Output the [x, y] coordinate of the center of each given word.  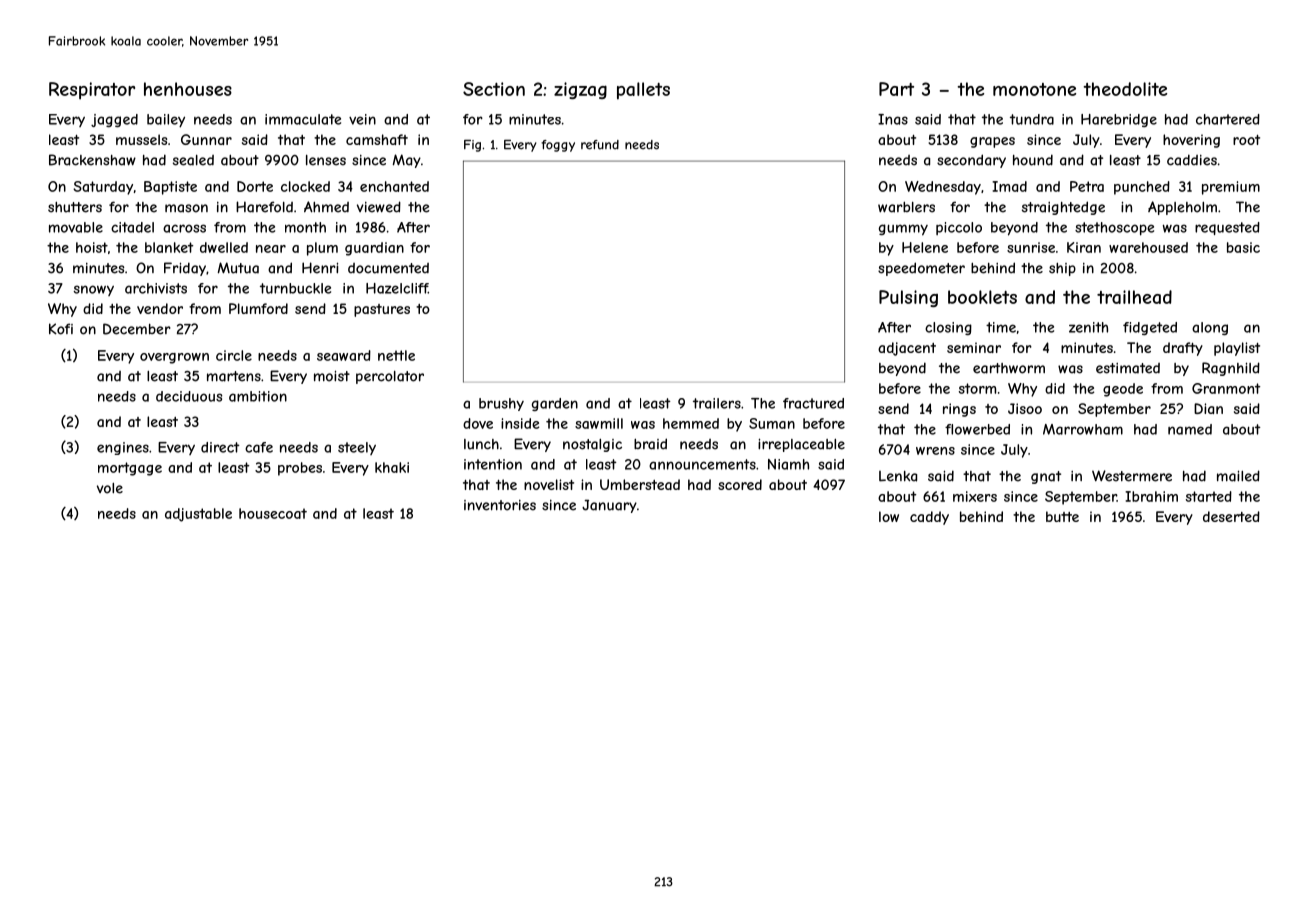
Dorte [255, 186]
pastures [382, 310]
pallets [643, 91]
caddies [1192, 160]
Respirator [92, 91]
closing [948, 328]
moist [332, 376]
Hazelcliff [397, 288]
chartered [1228, 119]
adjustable [198, 515]
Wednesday [943, 188]
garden [555, 404]
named [1190, 429]
